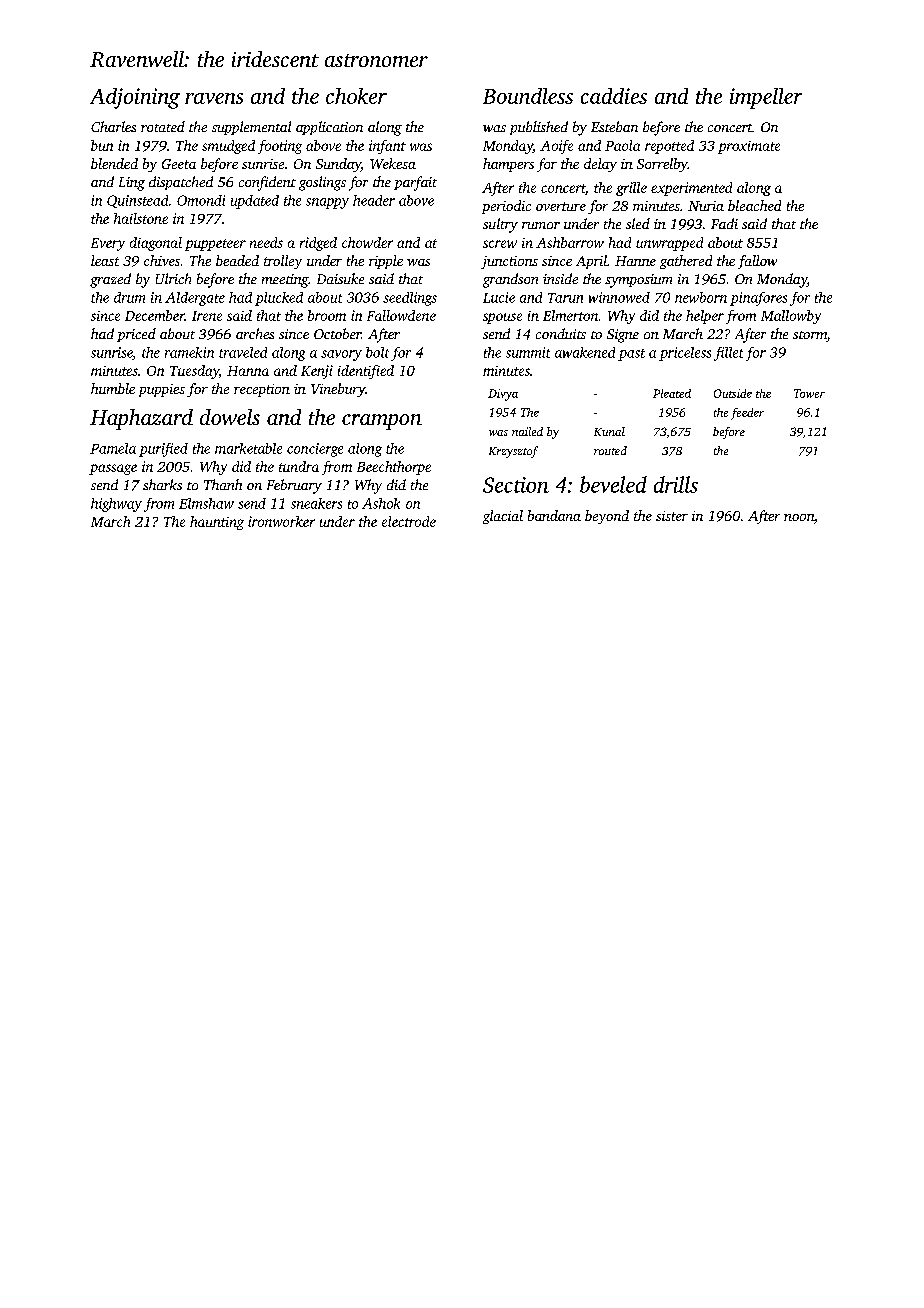  What do you see at coordinates (162, 484) in the screenshot?
I see `sharks` at bounding box center [162, 484].
